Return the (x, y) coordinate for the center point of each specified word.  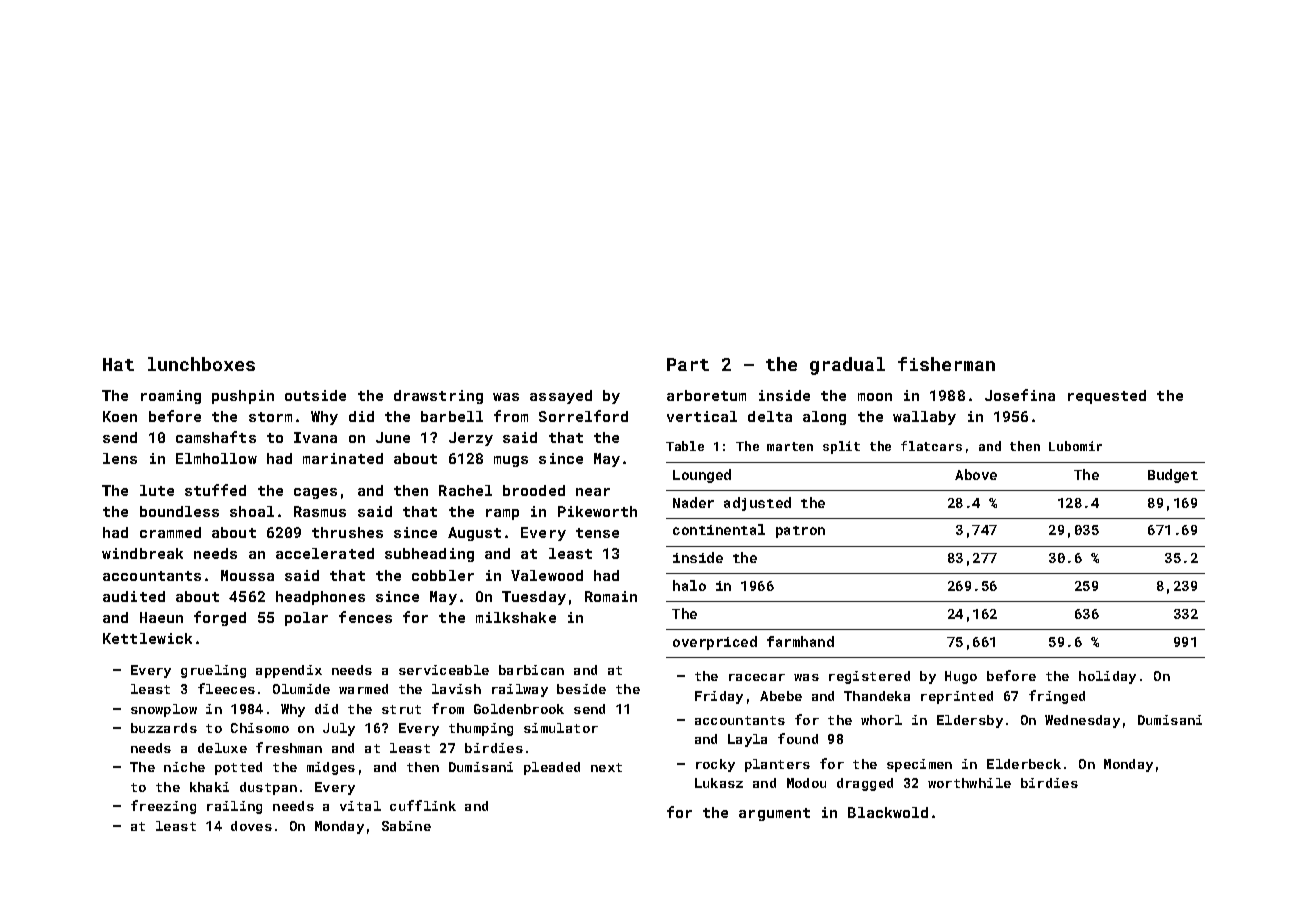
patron (800, 532)
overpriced (715, 643)
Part (688, 364)
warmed (363, 689)
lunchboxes (201, 364)
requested (1107, 397)
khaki (209, 787)
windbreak (142, 553)
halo (689, 585)
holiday (1107, 677)
